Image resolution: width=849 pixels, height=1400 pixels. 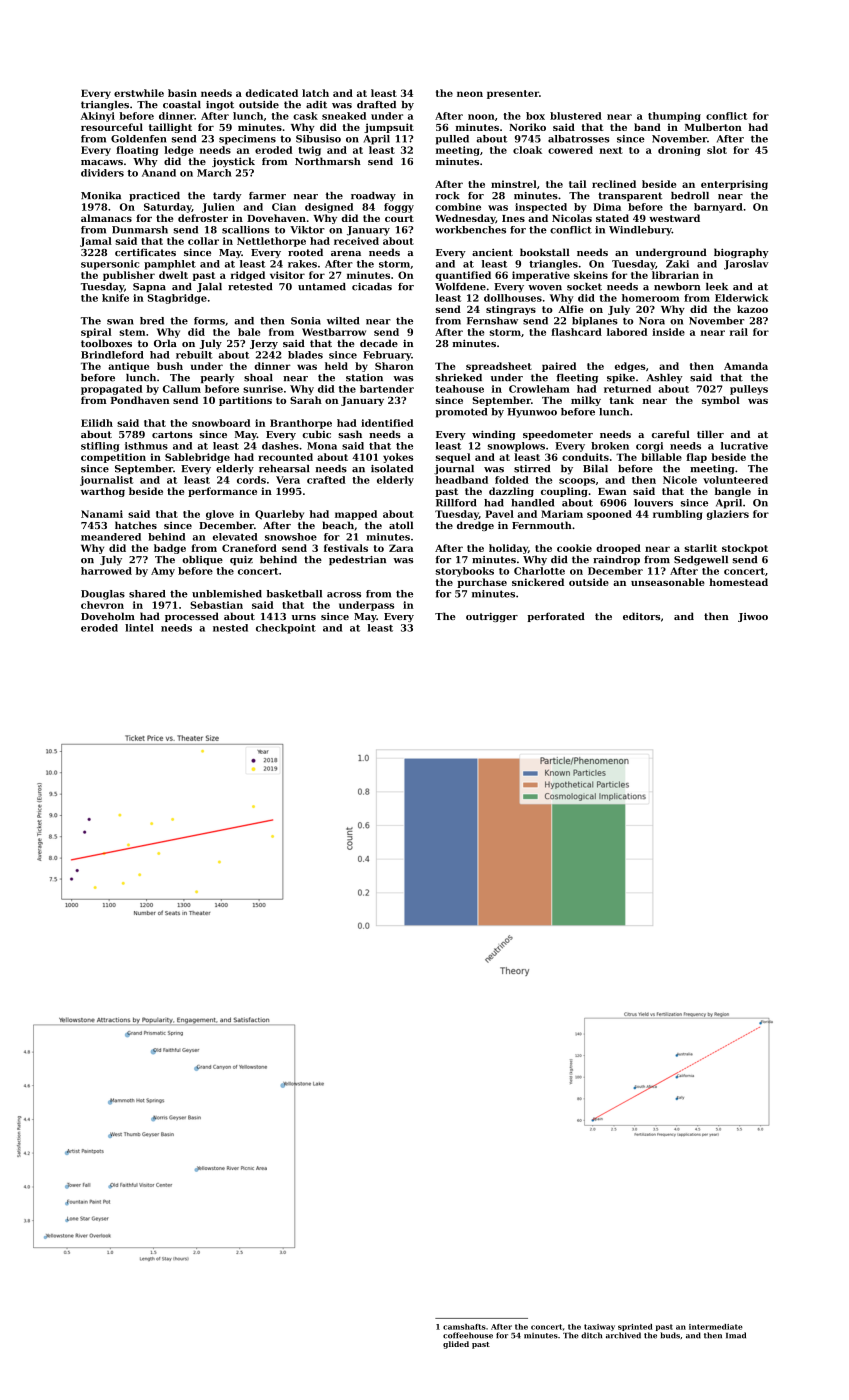 I want to click on camshafts, so click(x=464, y=1327).
